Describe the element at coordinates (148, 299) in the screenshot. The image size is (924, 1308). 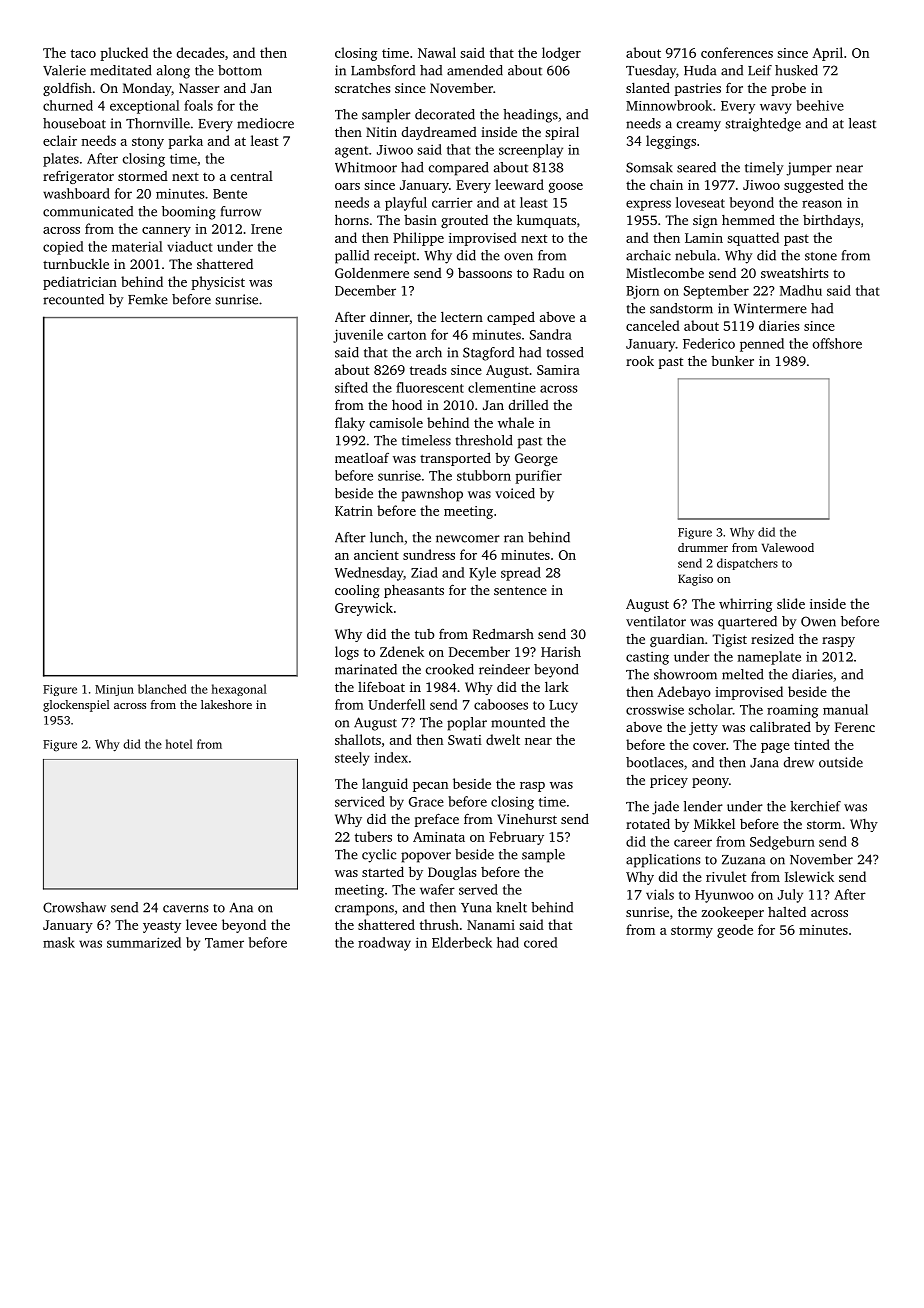
I see `Femke` at that location.
